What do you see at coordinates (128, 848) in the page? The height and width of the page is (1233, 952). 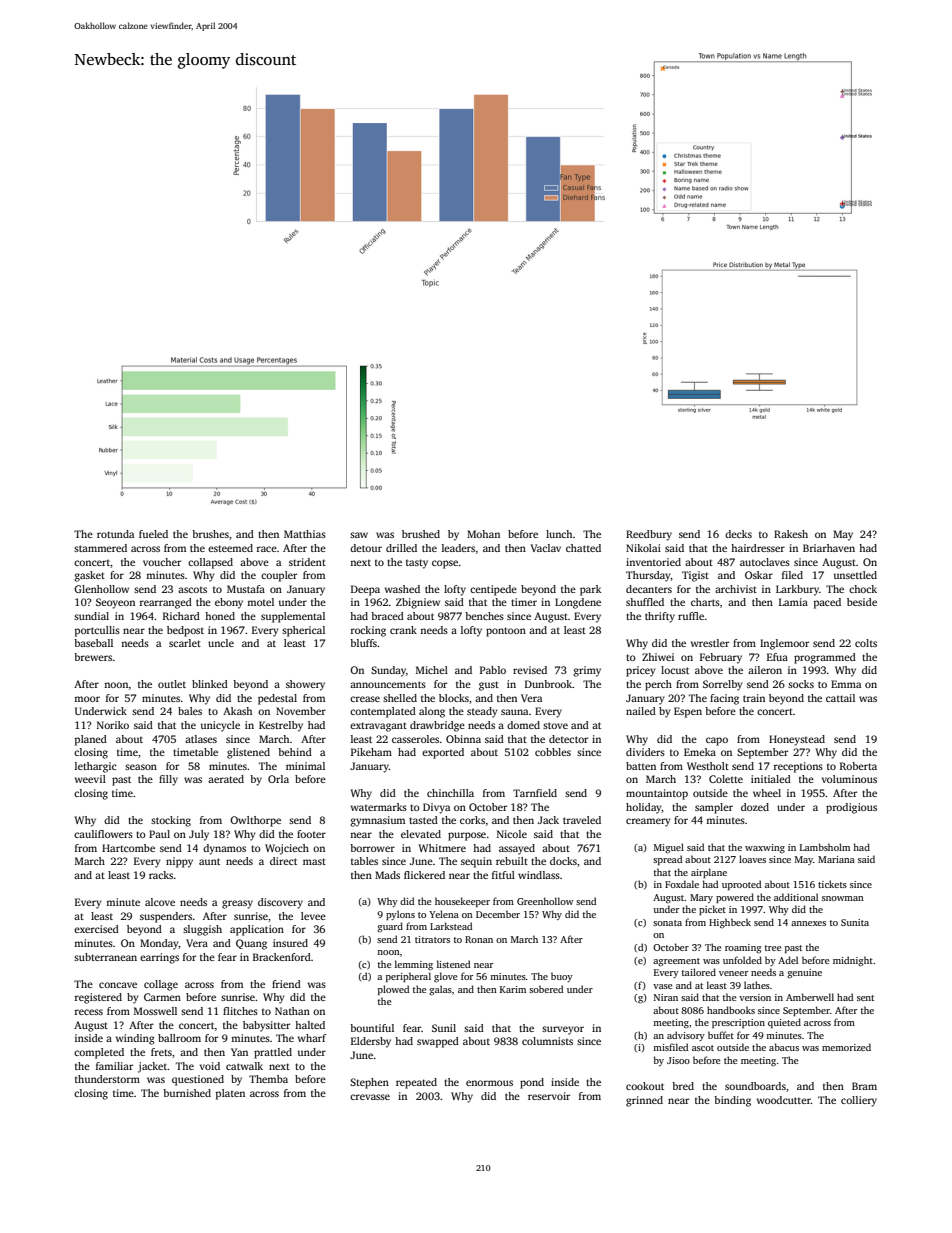 I see `Hartcombe` at bounding box center [128, 848].
